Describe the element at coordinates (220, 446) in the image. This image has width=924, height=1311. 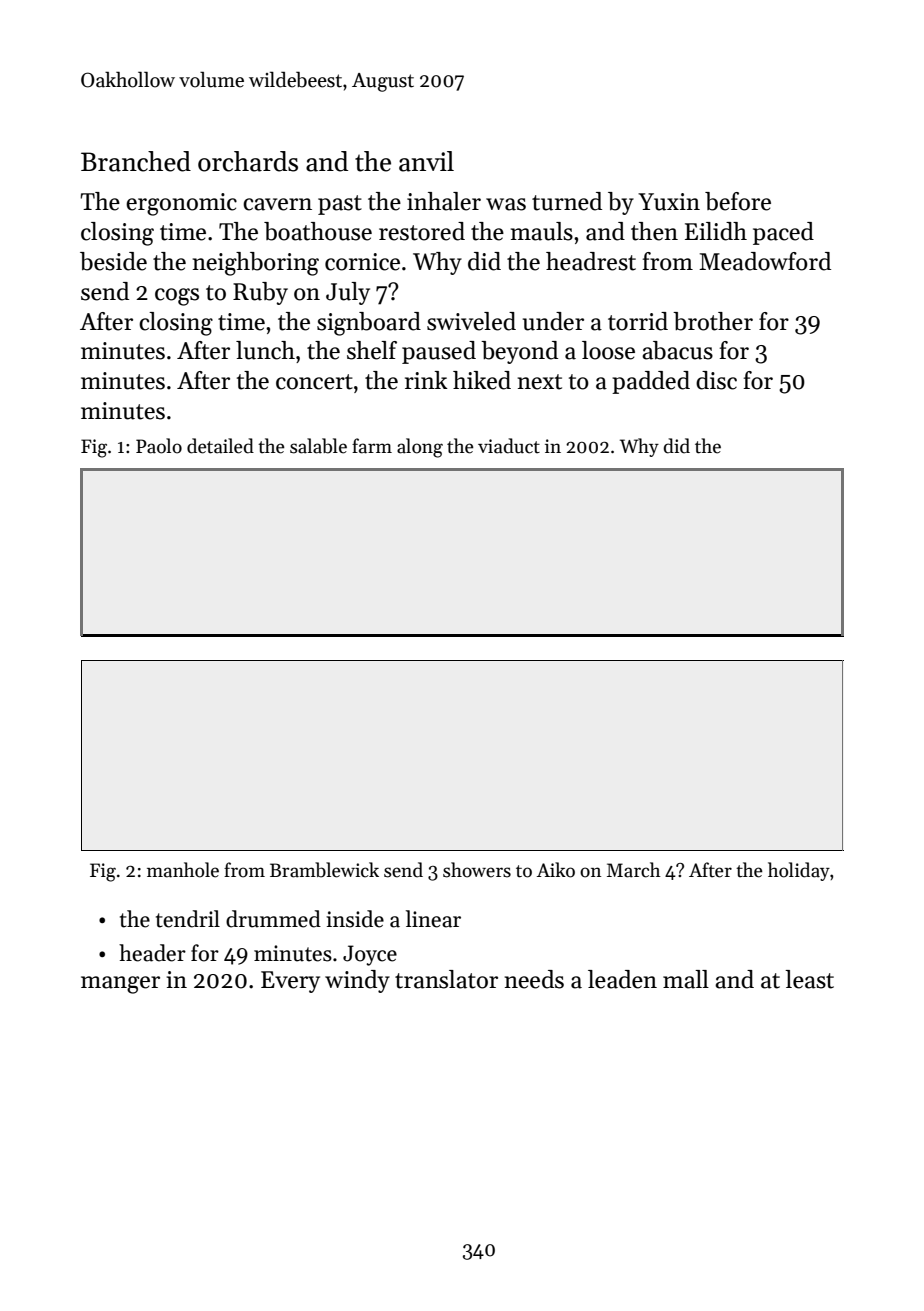
I see `detailed` at that location.
